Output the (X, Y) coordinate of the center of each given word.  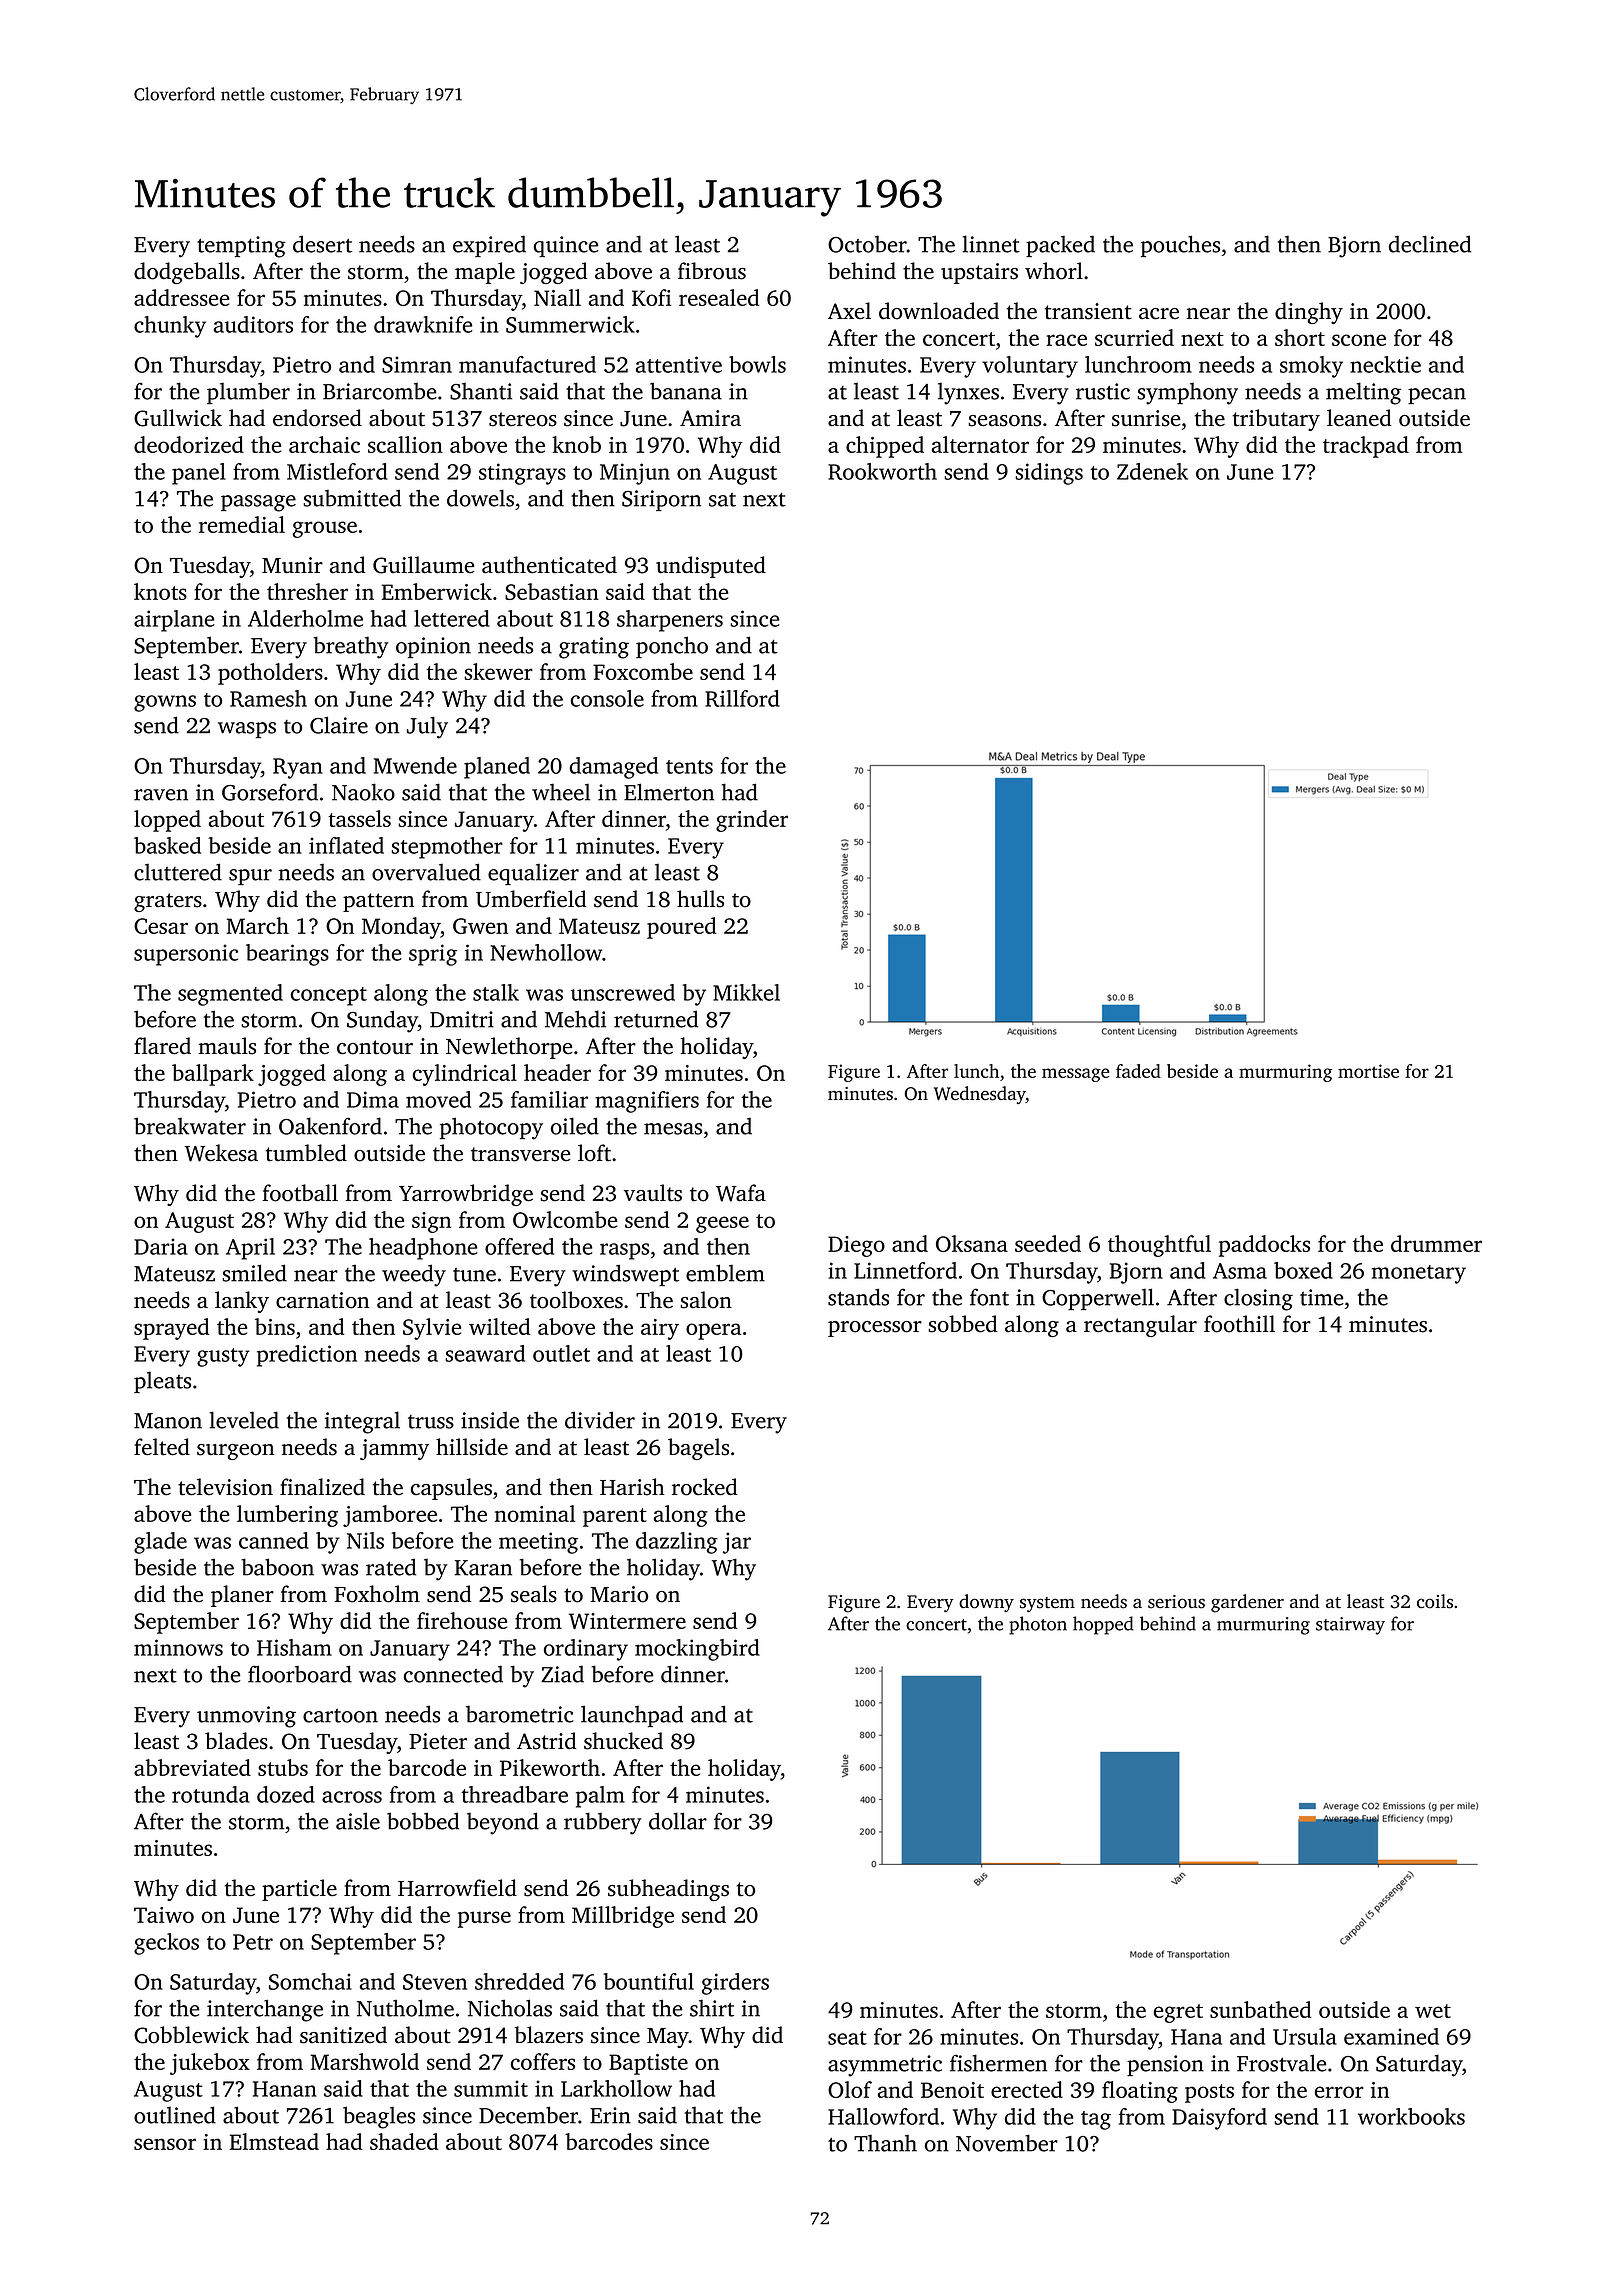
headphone (423, 1249)
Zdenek (1152, 471)
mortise (1368, 1071)
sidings (1049, 474)
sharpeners (670, 621)
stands (858, 1297)
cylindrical (465, 1075)
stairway (1350, 1626)
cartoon (340, 1716)
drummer (1436, 1243)
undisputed (711, 567)
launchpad (632, 1716)
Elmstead (274, 2141)
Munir (292, 565)
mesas (673, 1129)
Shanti (481, 391)
